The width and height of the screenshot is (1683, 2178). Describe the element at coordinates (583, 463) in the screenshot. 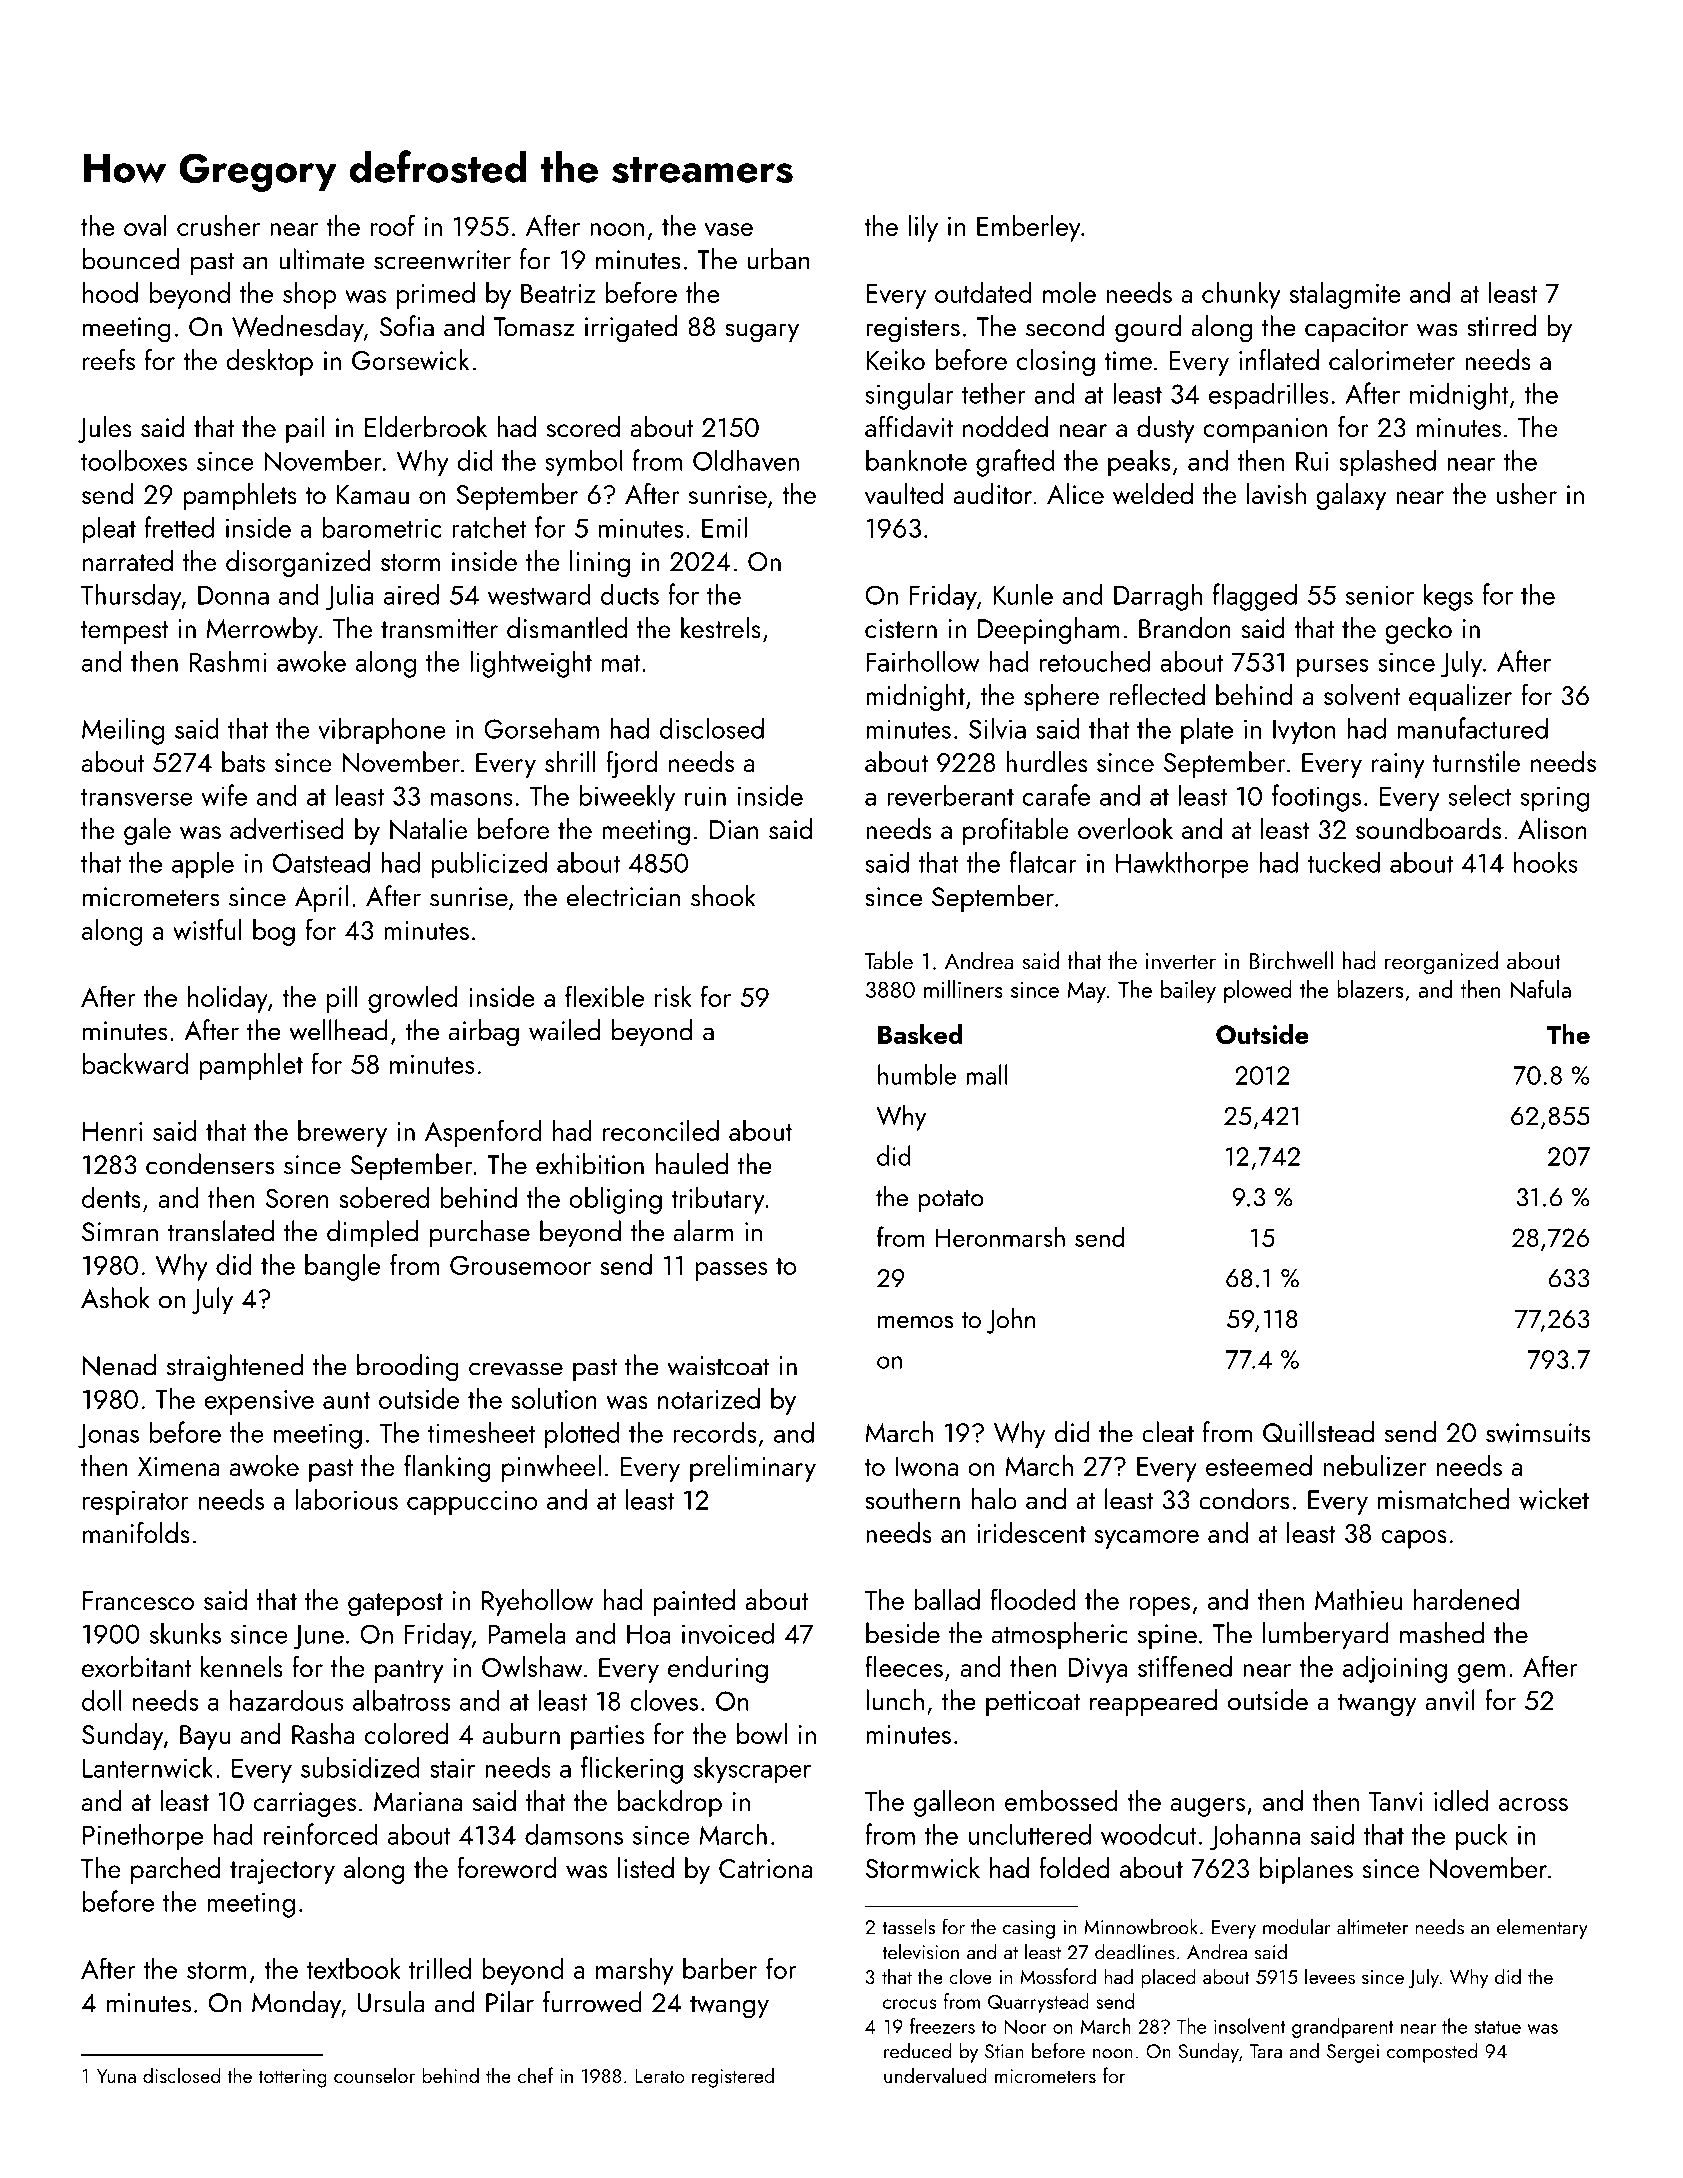

I see `symbol` at that location.
